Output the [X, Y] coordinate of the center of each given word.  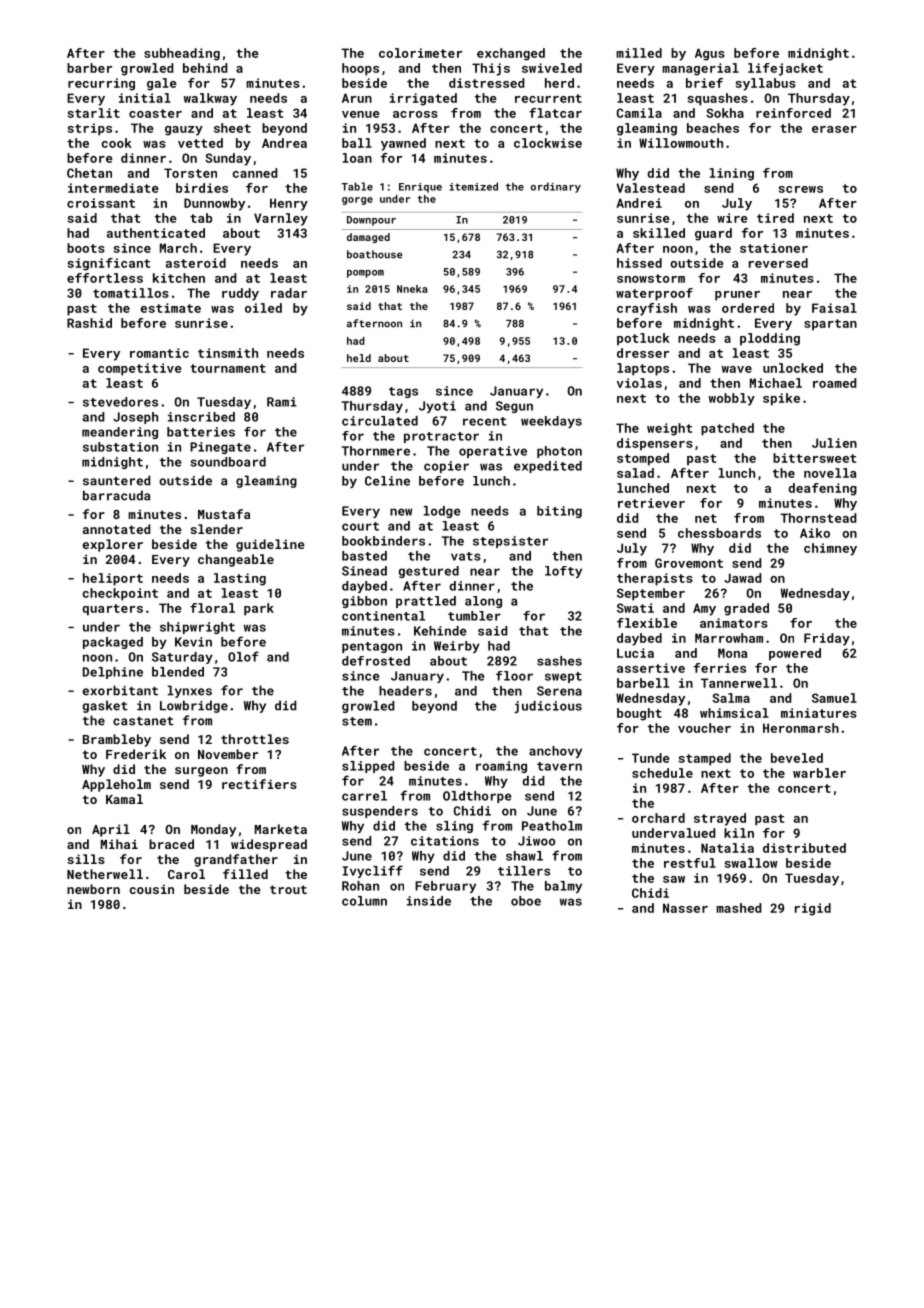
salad [635, 473]
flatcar [555, 113]
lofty [563, 572]
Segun [514, 407]
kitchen [179, 278]
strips [90, 129]
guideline [270, 545]
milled [639, 53]
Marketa [281, 829]
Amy [704, 609]
